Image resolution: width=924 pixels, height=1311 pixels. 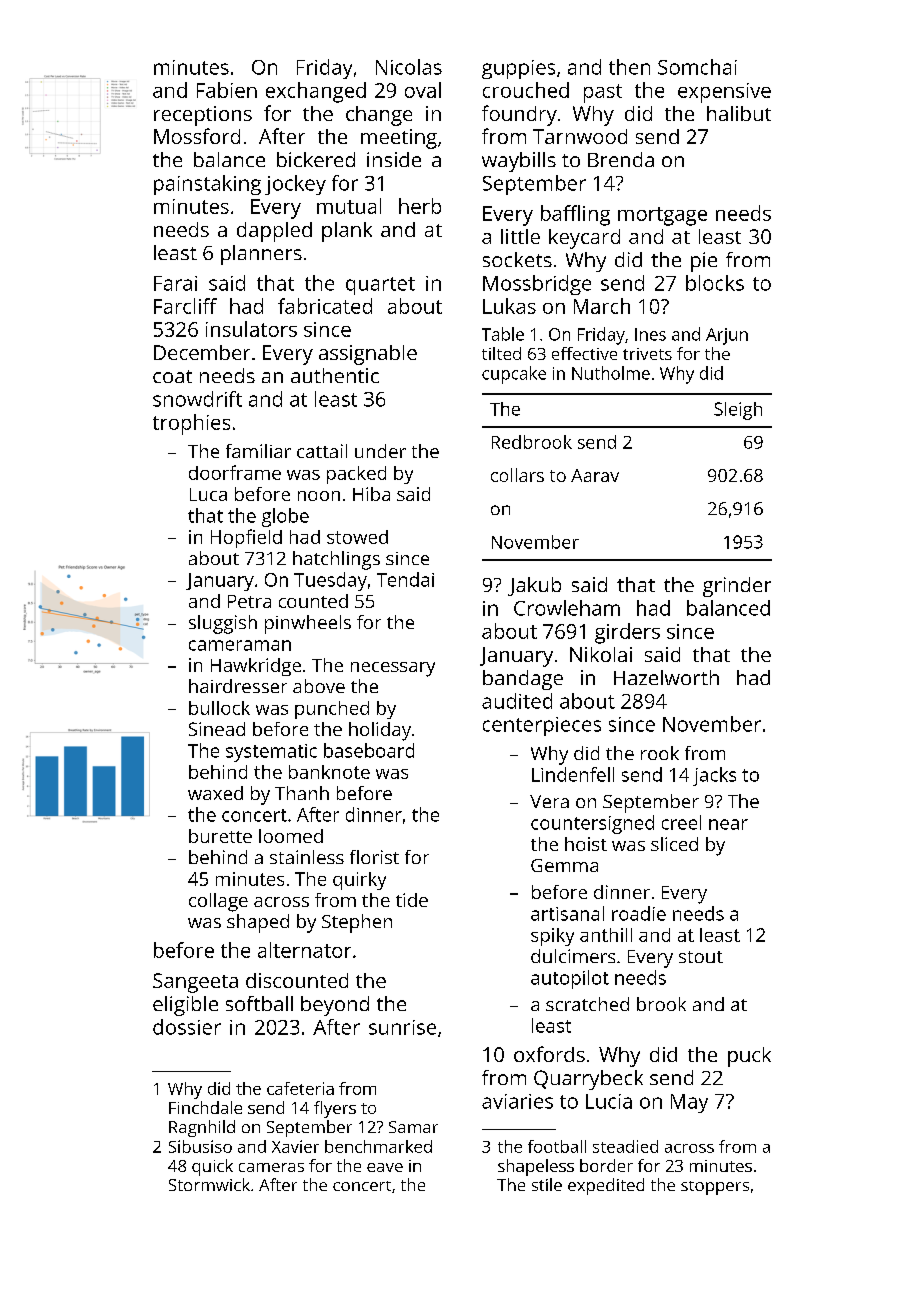 What do you see at coordinates (251, 329) in the screenshot?
I see `insulators` at bounding box center [251, 329].
